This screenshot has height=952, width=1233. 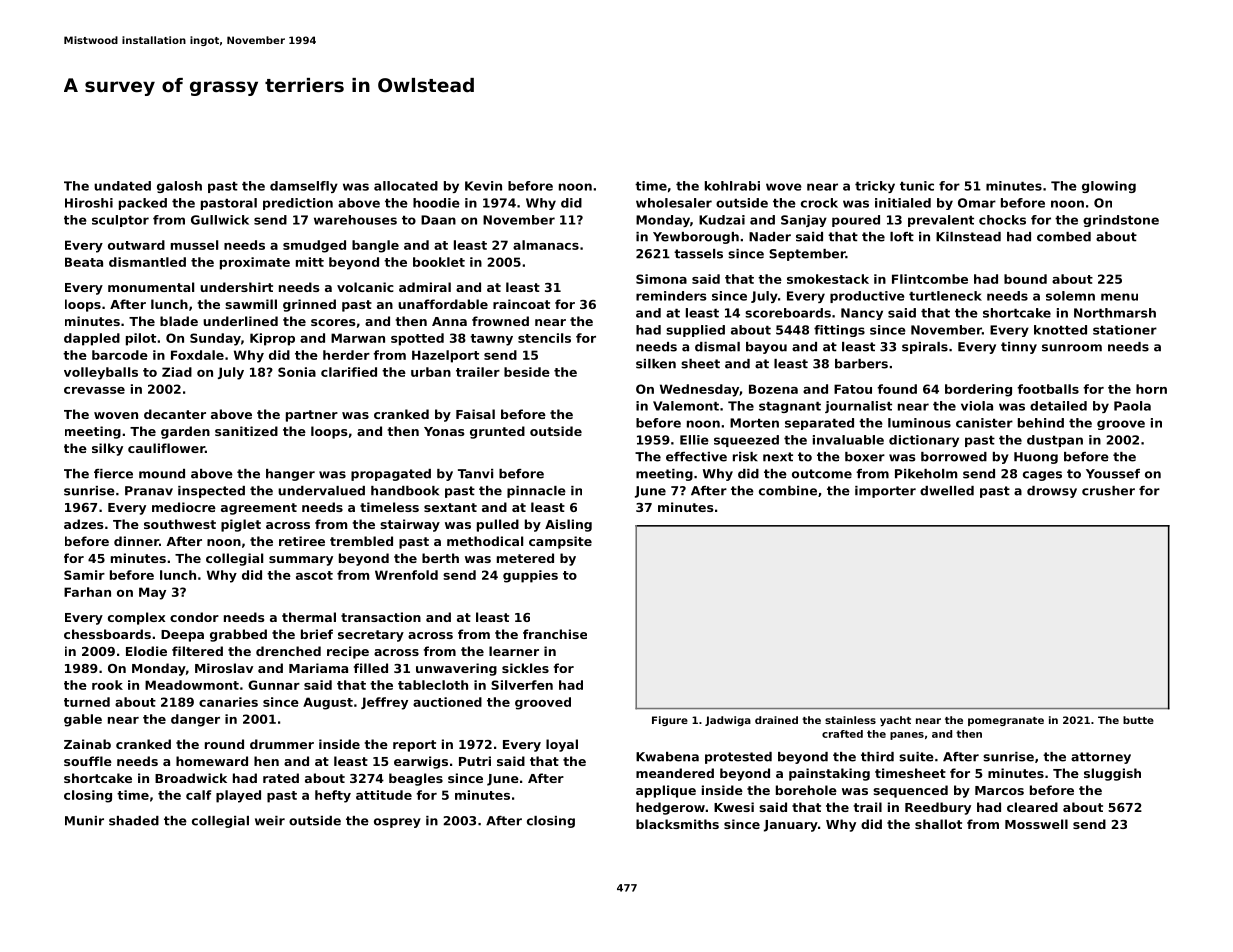 I want to click on souffle, so click(x=88, y=761).
